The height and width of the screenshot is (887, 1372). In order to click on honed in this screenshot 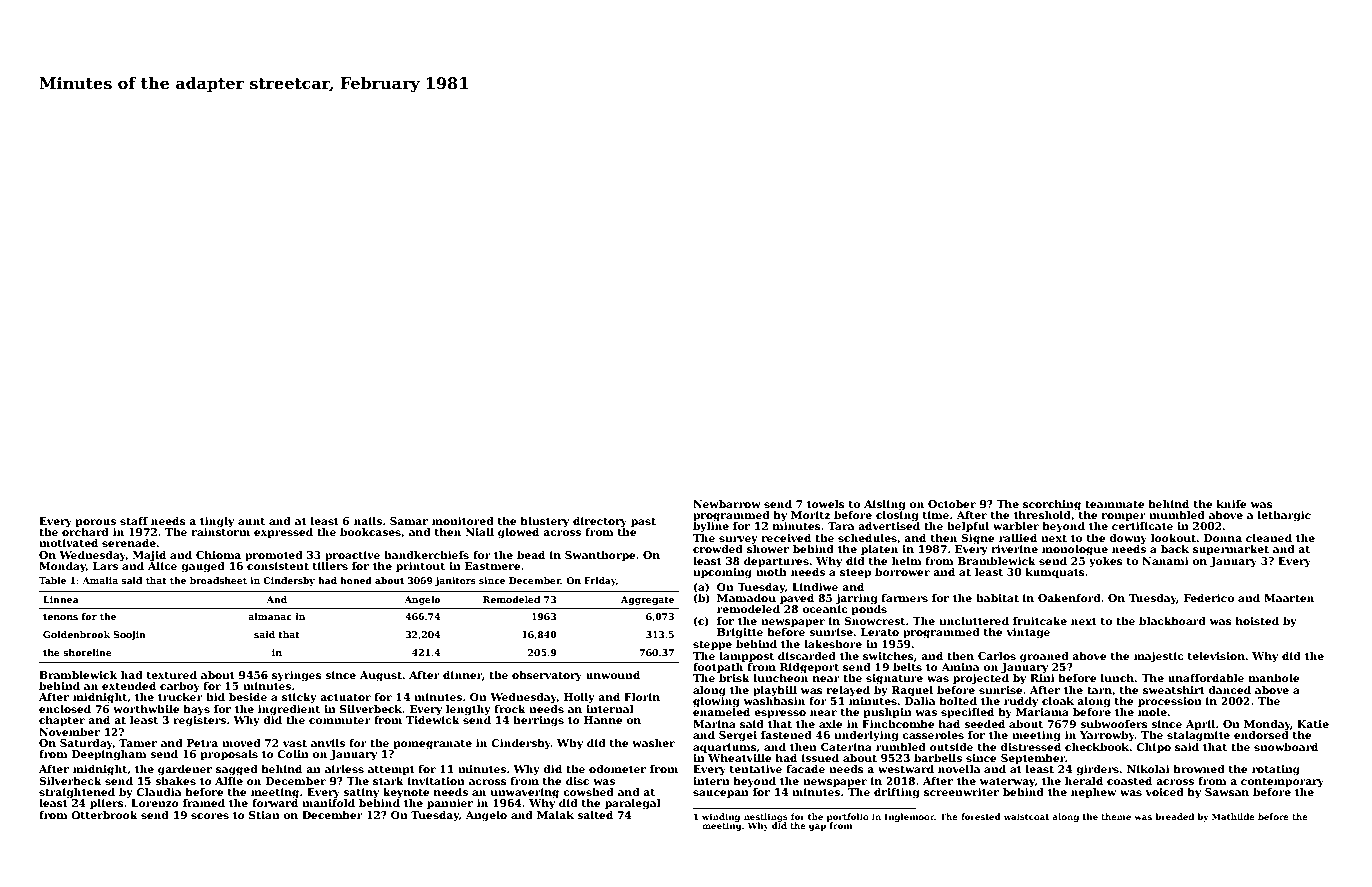, I will do `click(356, 580)`.
